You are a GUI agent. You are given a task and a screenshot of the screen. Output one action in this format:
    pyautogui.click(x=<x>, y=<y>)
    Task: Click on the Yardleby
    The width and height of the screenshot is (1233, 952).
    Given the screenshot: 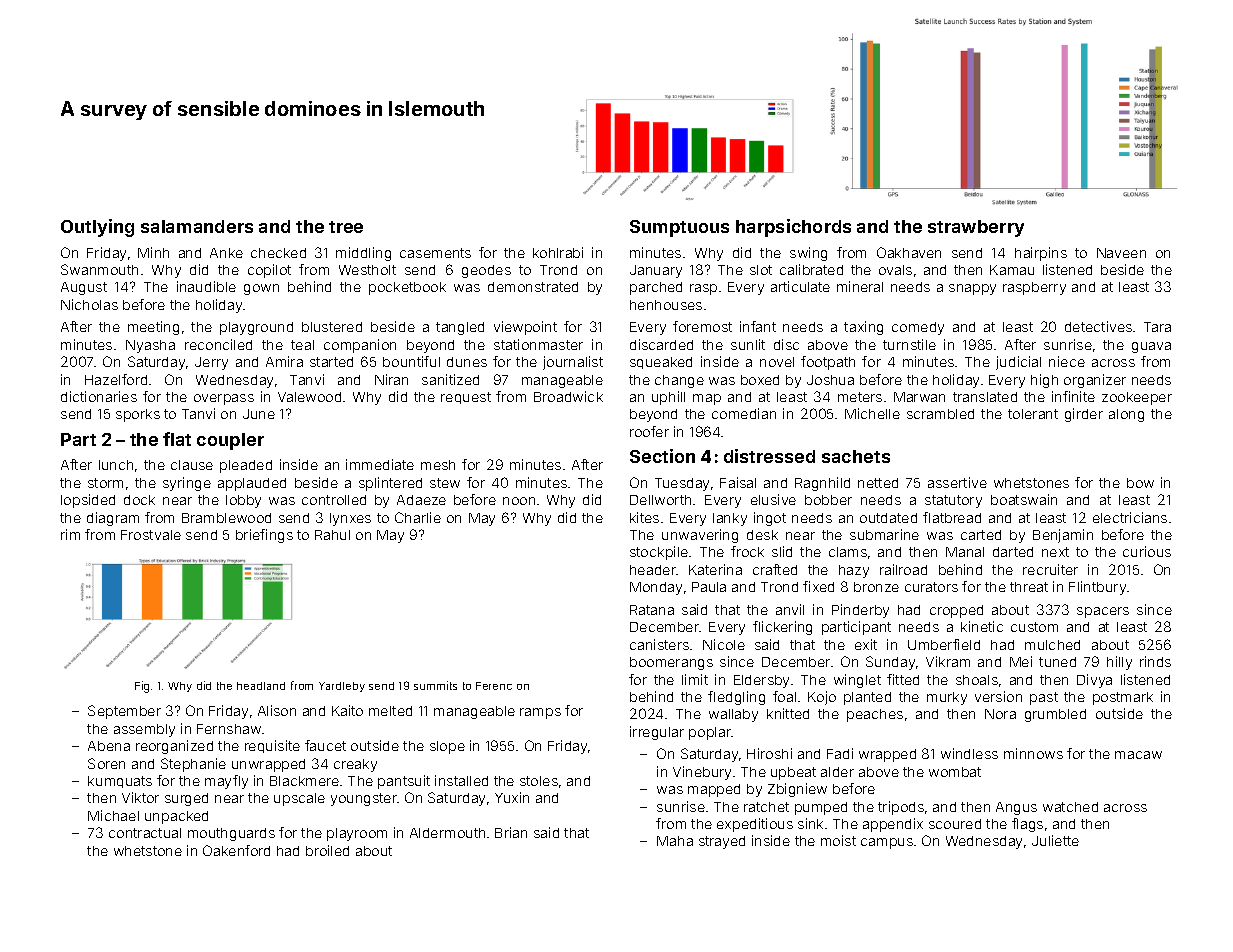 What is the action you would take?
    pyautogui.click(x=342, y=687)
